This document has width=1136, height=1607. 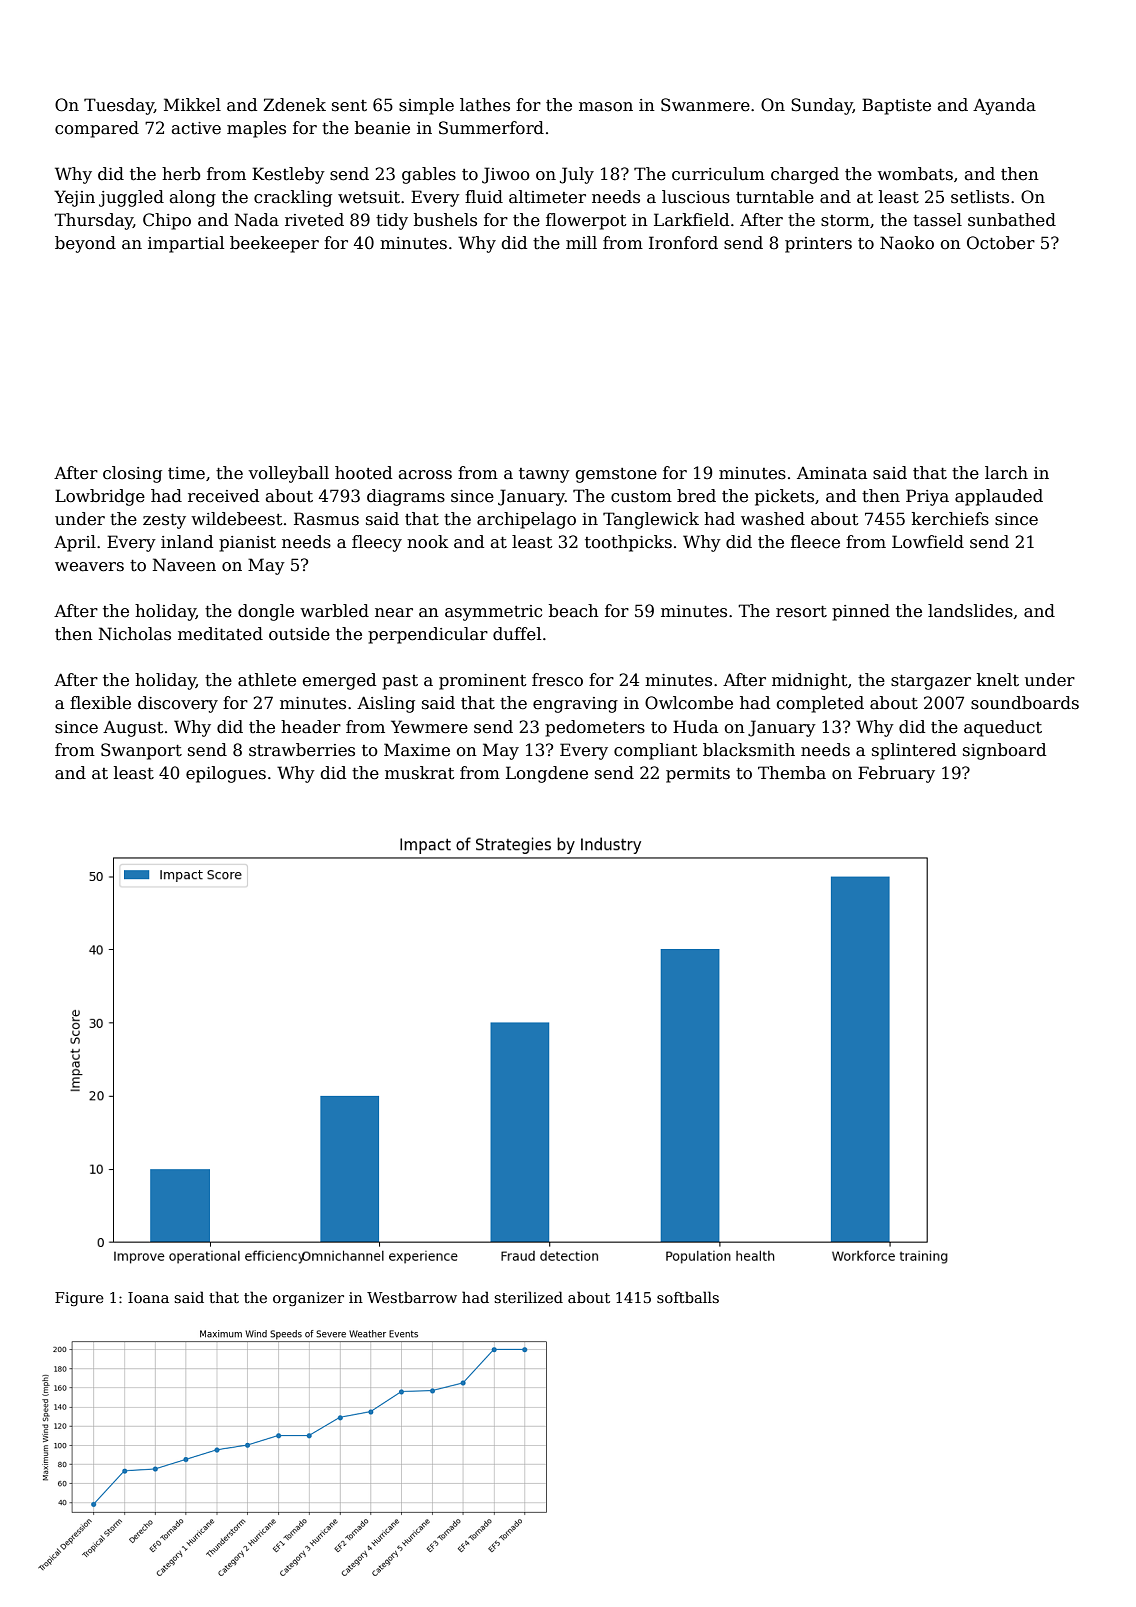 I want to click on compared, so click(x=97, y=129).
